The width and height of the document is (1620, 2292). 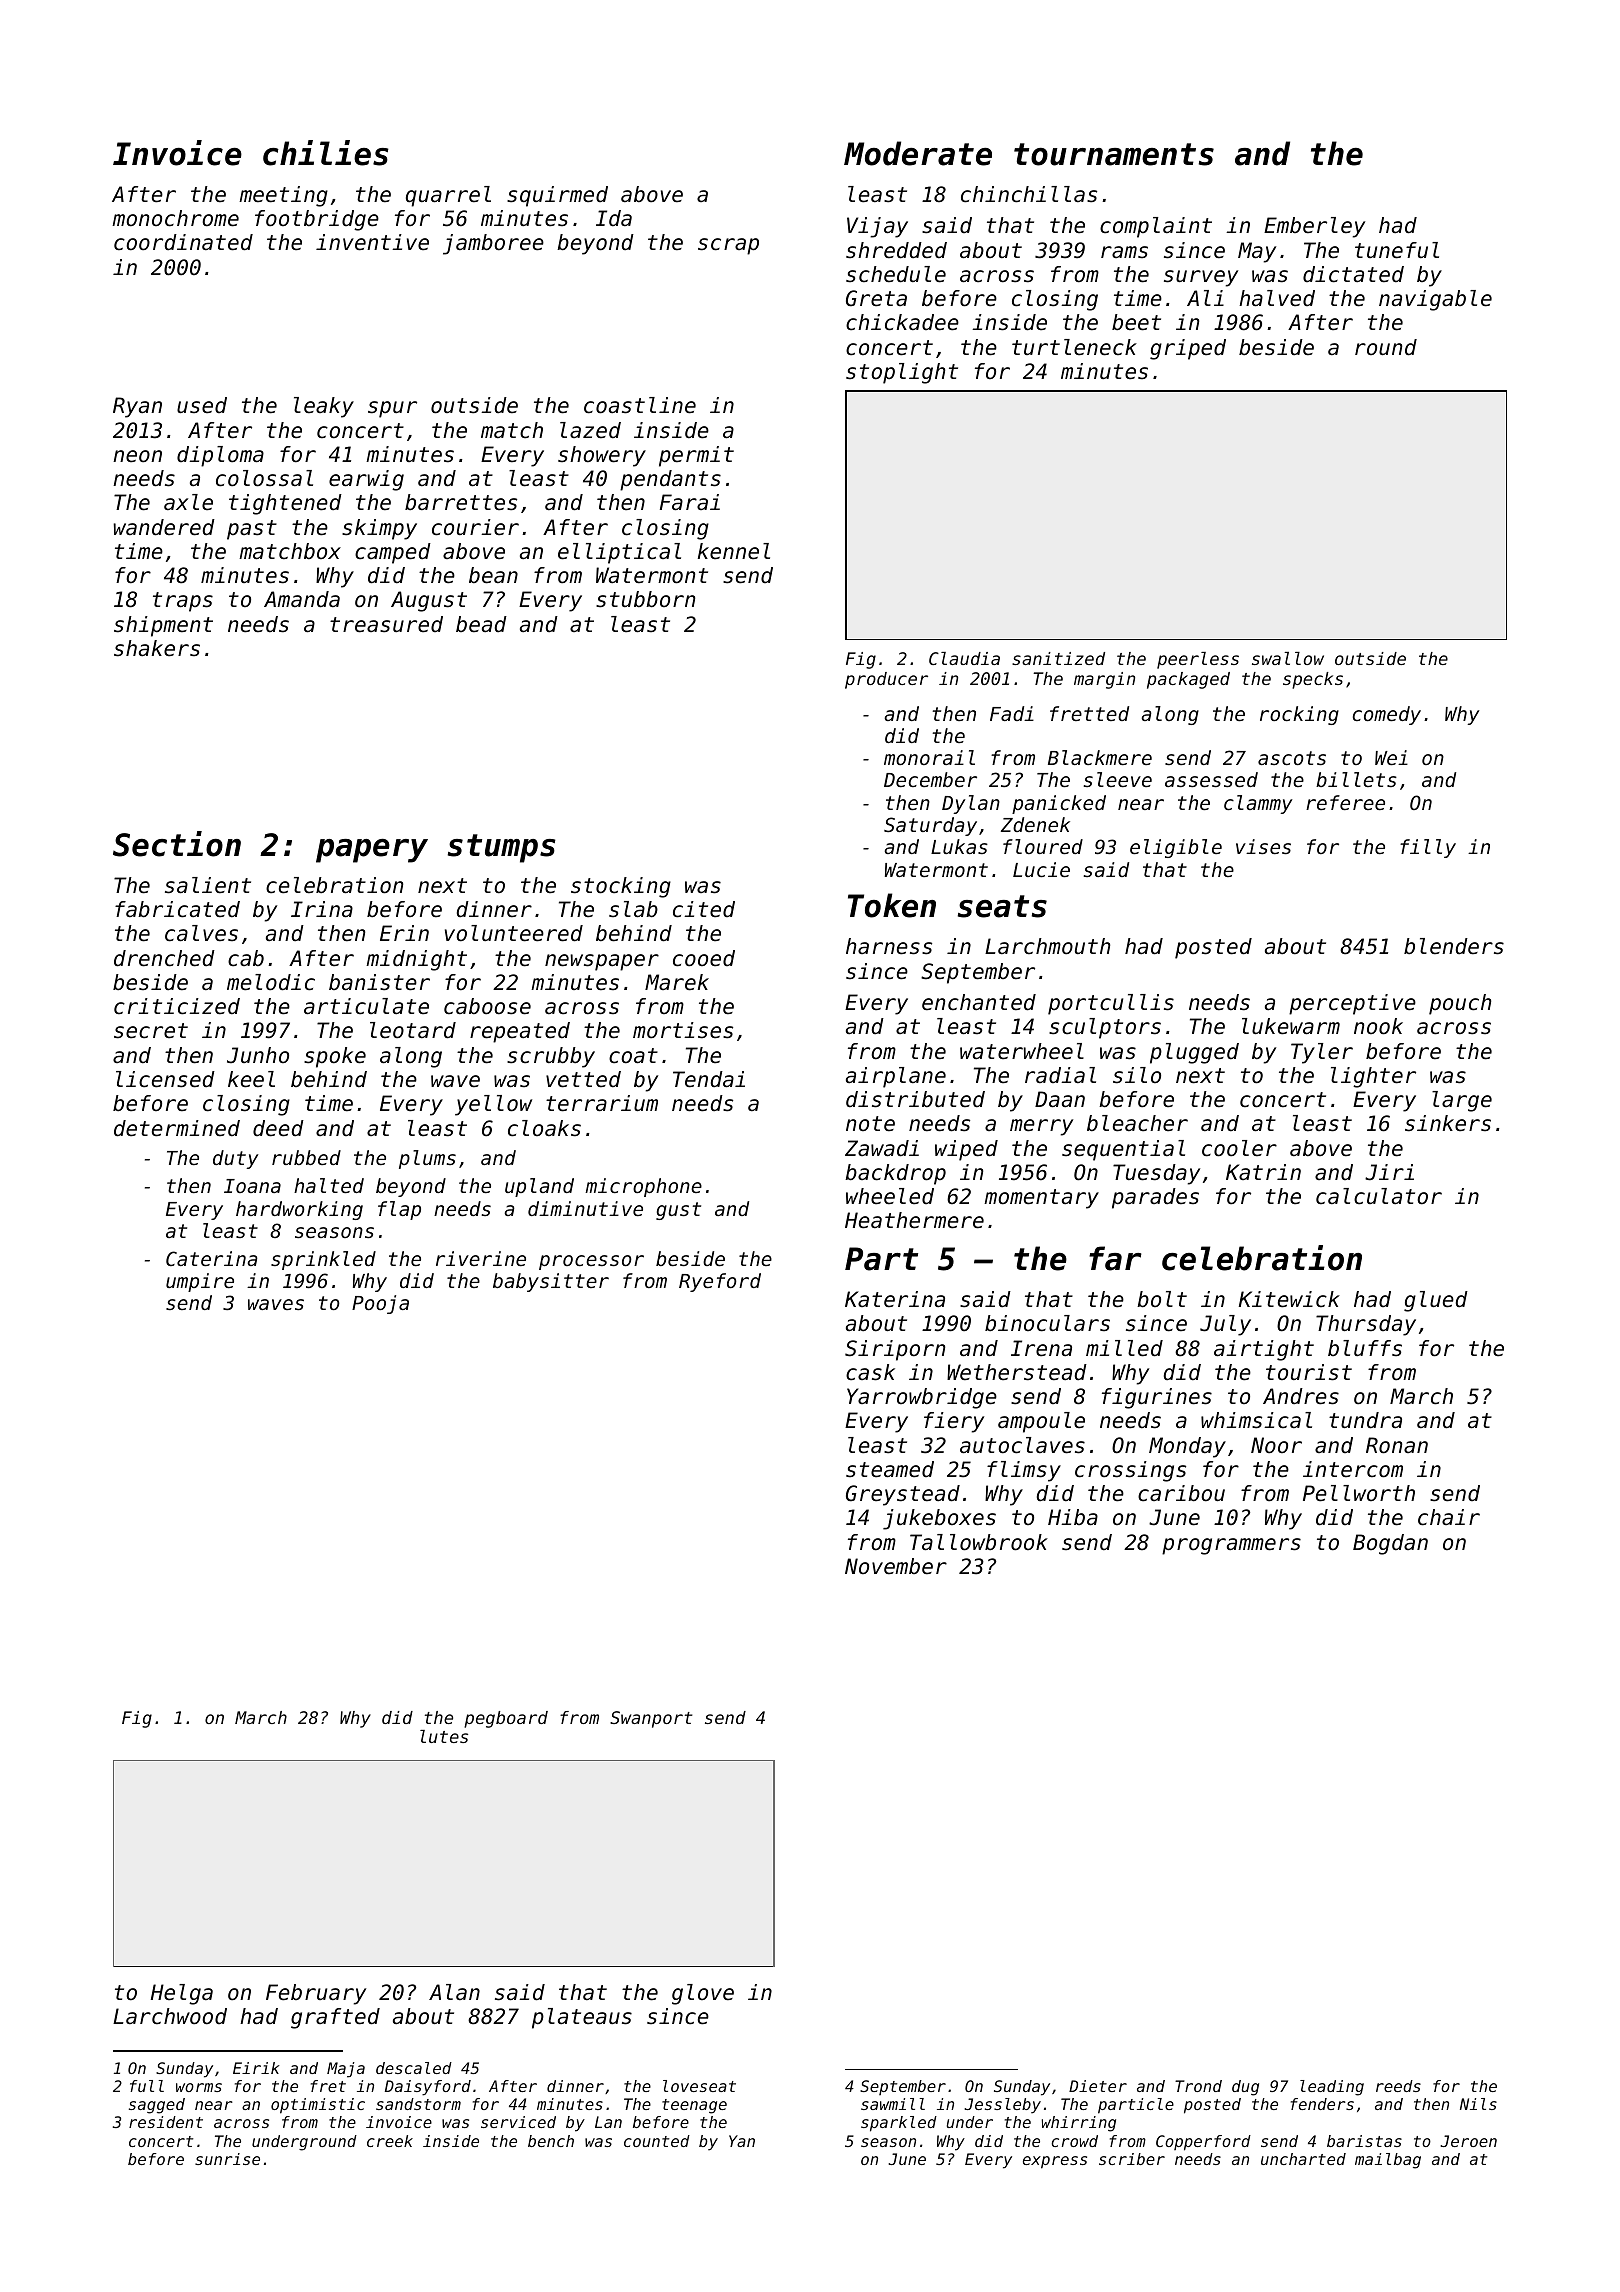 I want to click on treasured, so click(x=386, y=624).
